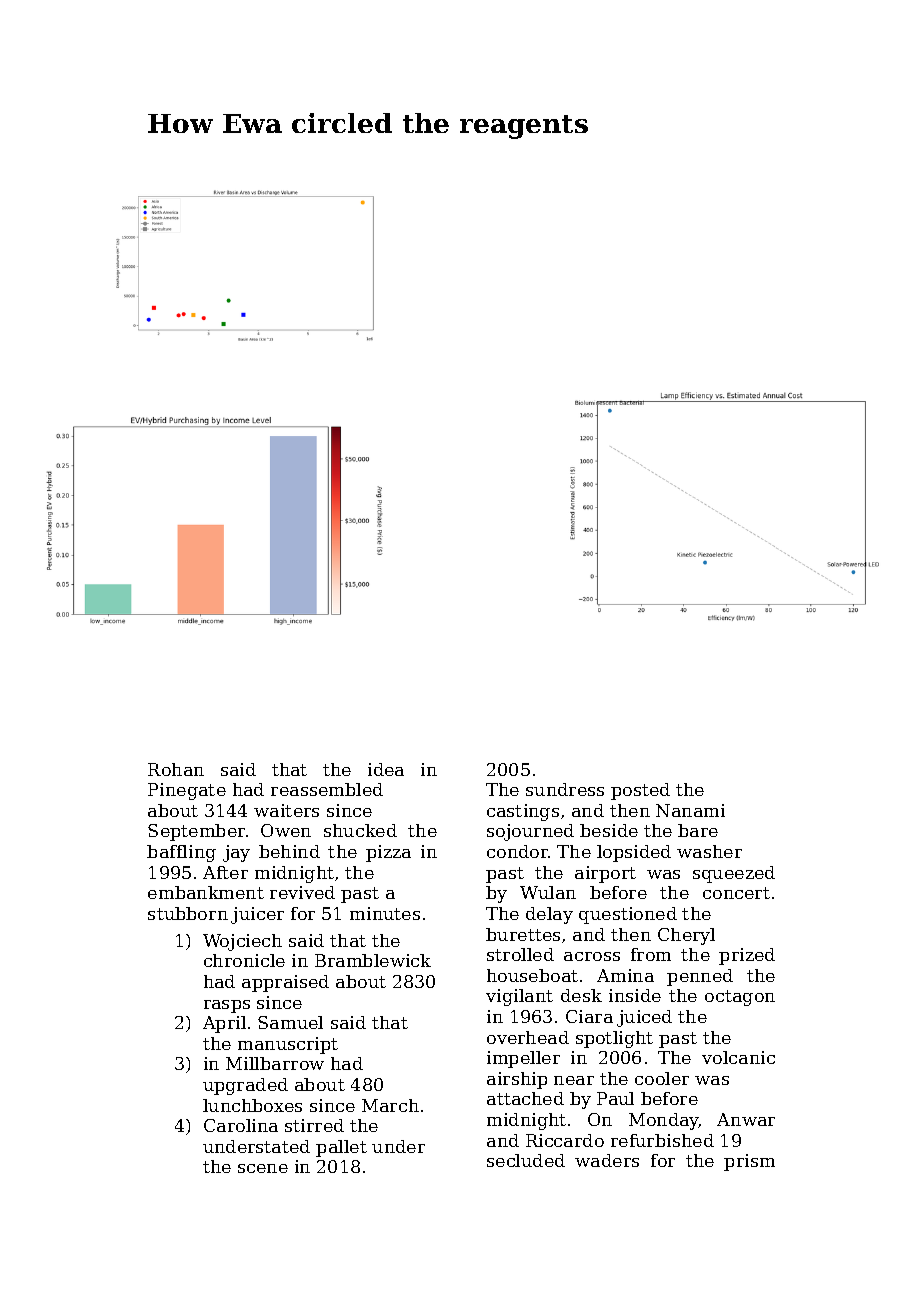  What do you see at coordinates (628, 915) in the screenshot?
I see `questioned` at bounding box center [628, 915].
